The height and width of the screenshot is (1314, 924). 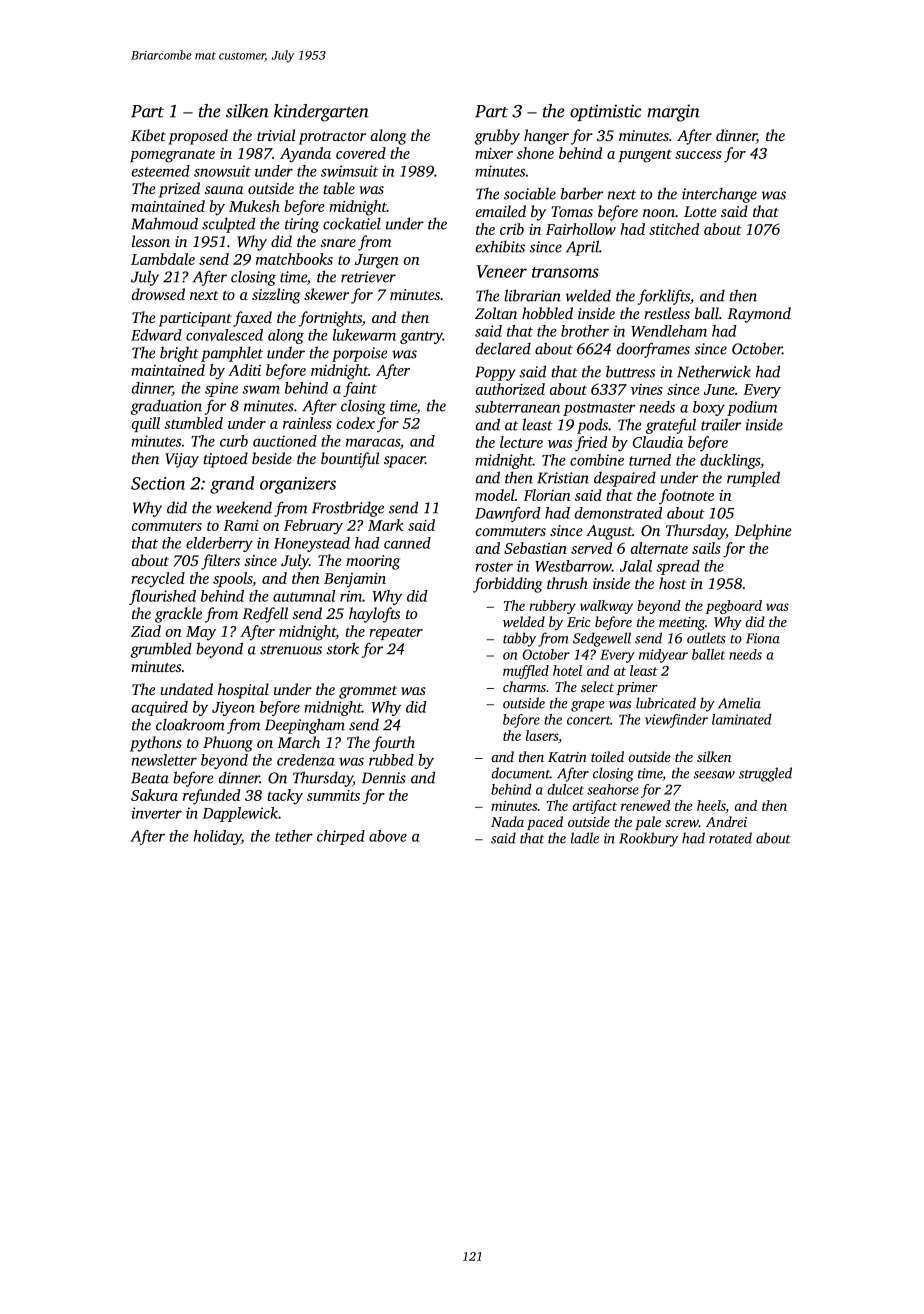 What do you see at coordinates (198, 137) in the screenshot?
I see `proposed` at bounding box center [198, 137].
